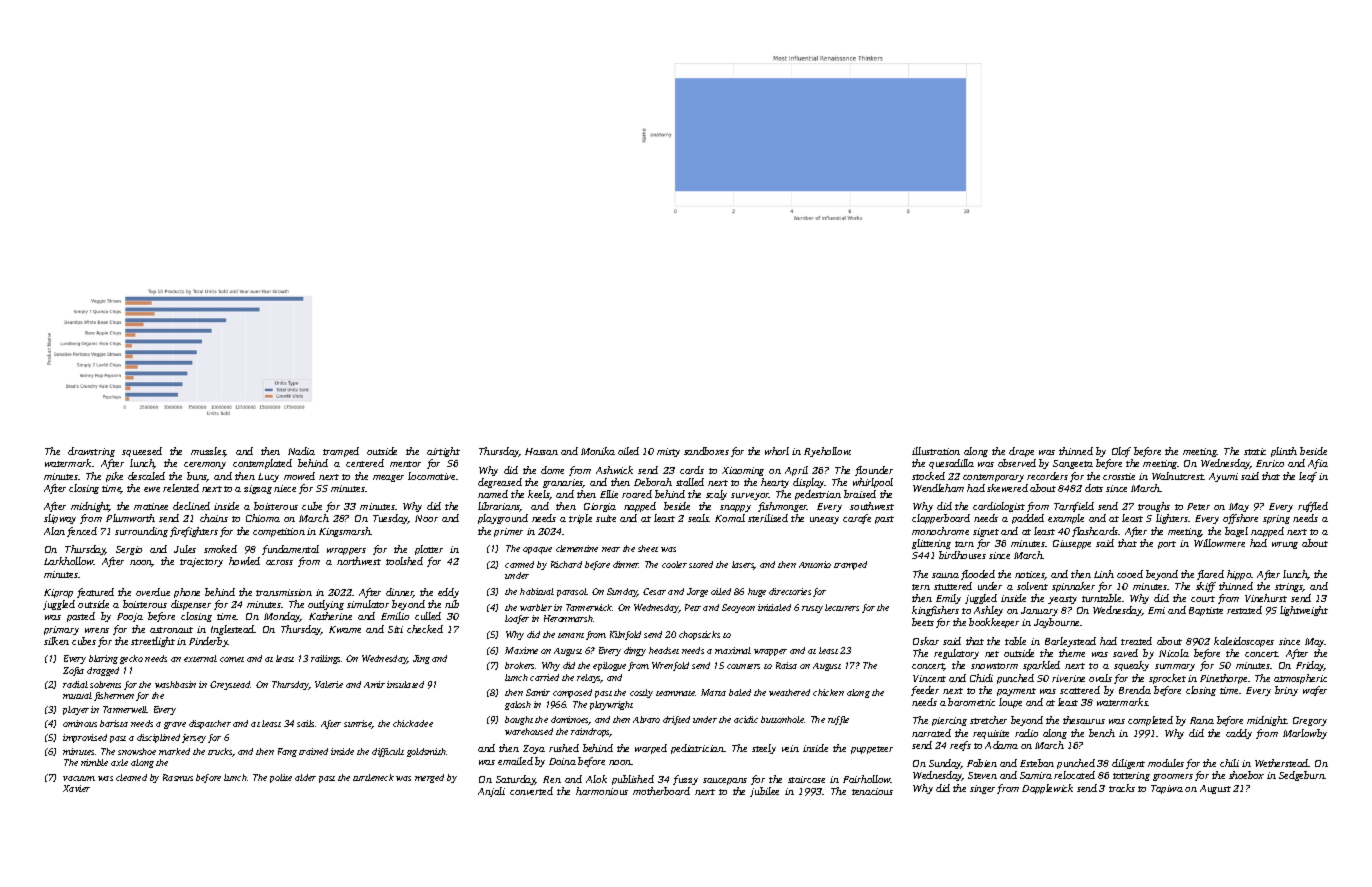 The image size is (1372, 887). What do you see at coordinates (1219, 543) in the page?
I see `Willowmere` at bounding box center [1219, 543].
